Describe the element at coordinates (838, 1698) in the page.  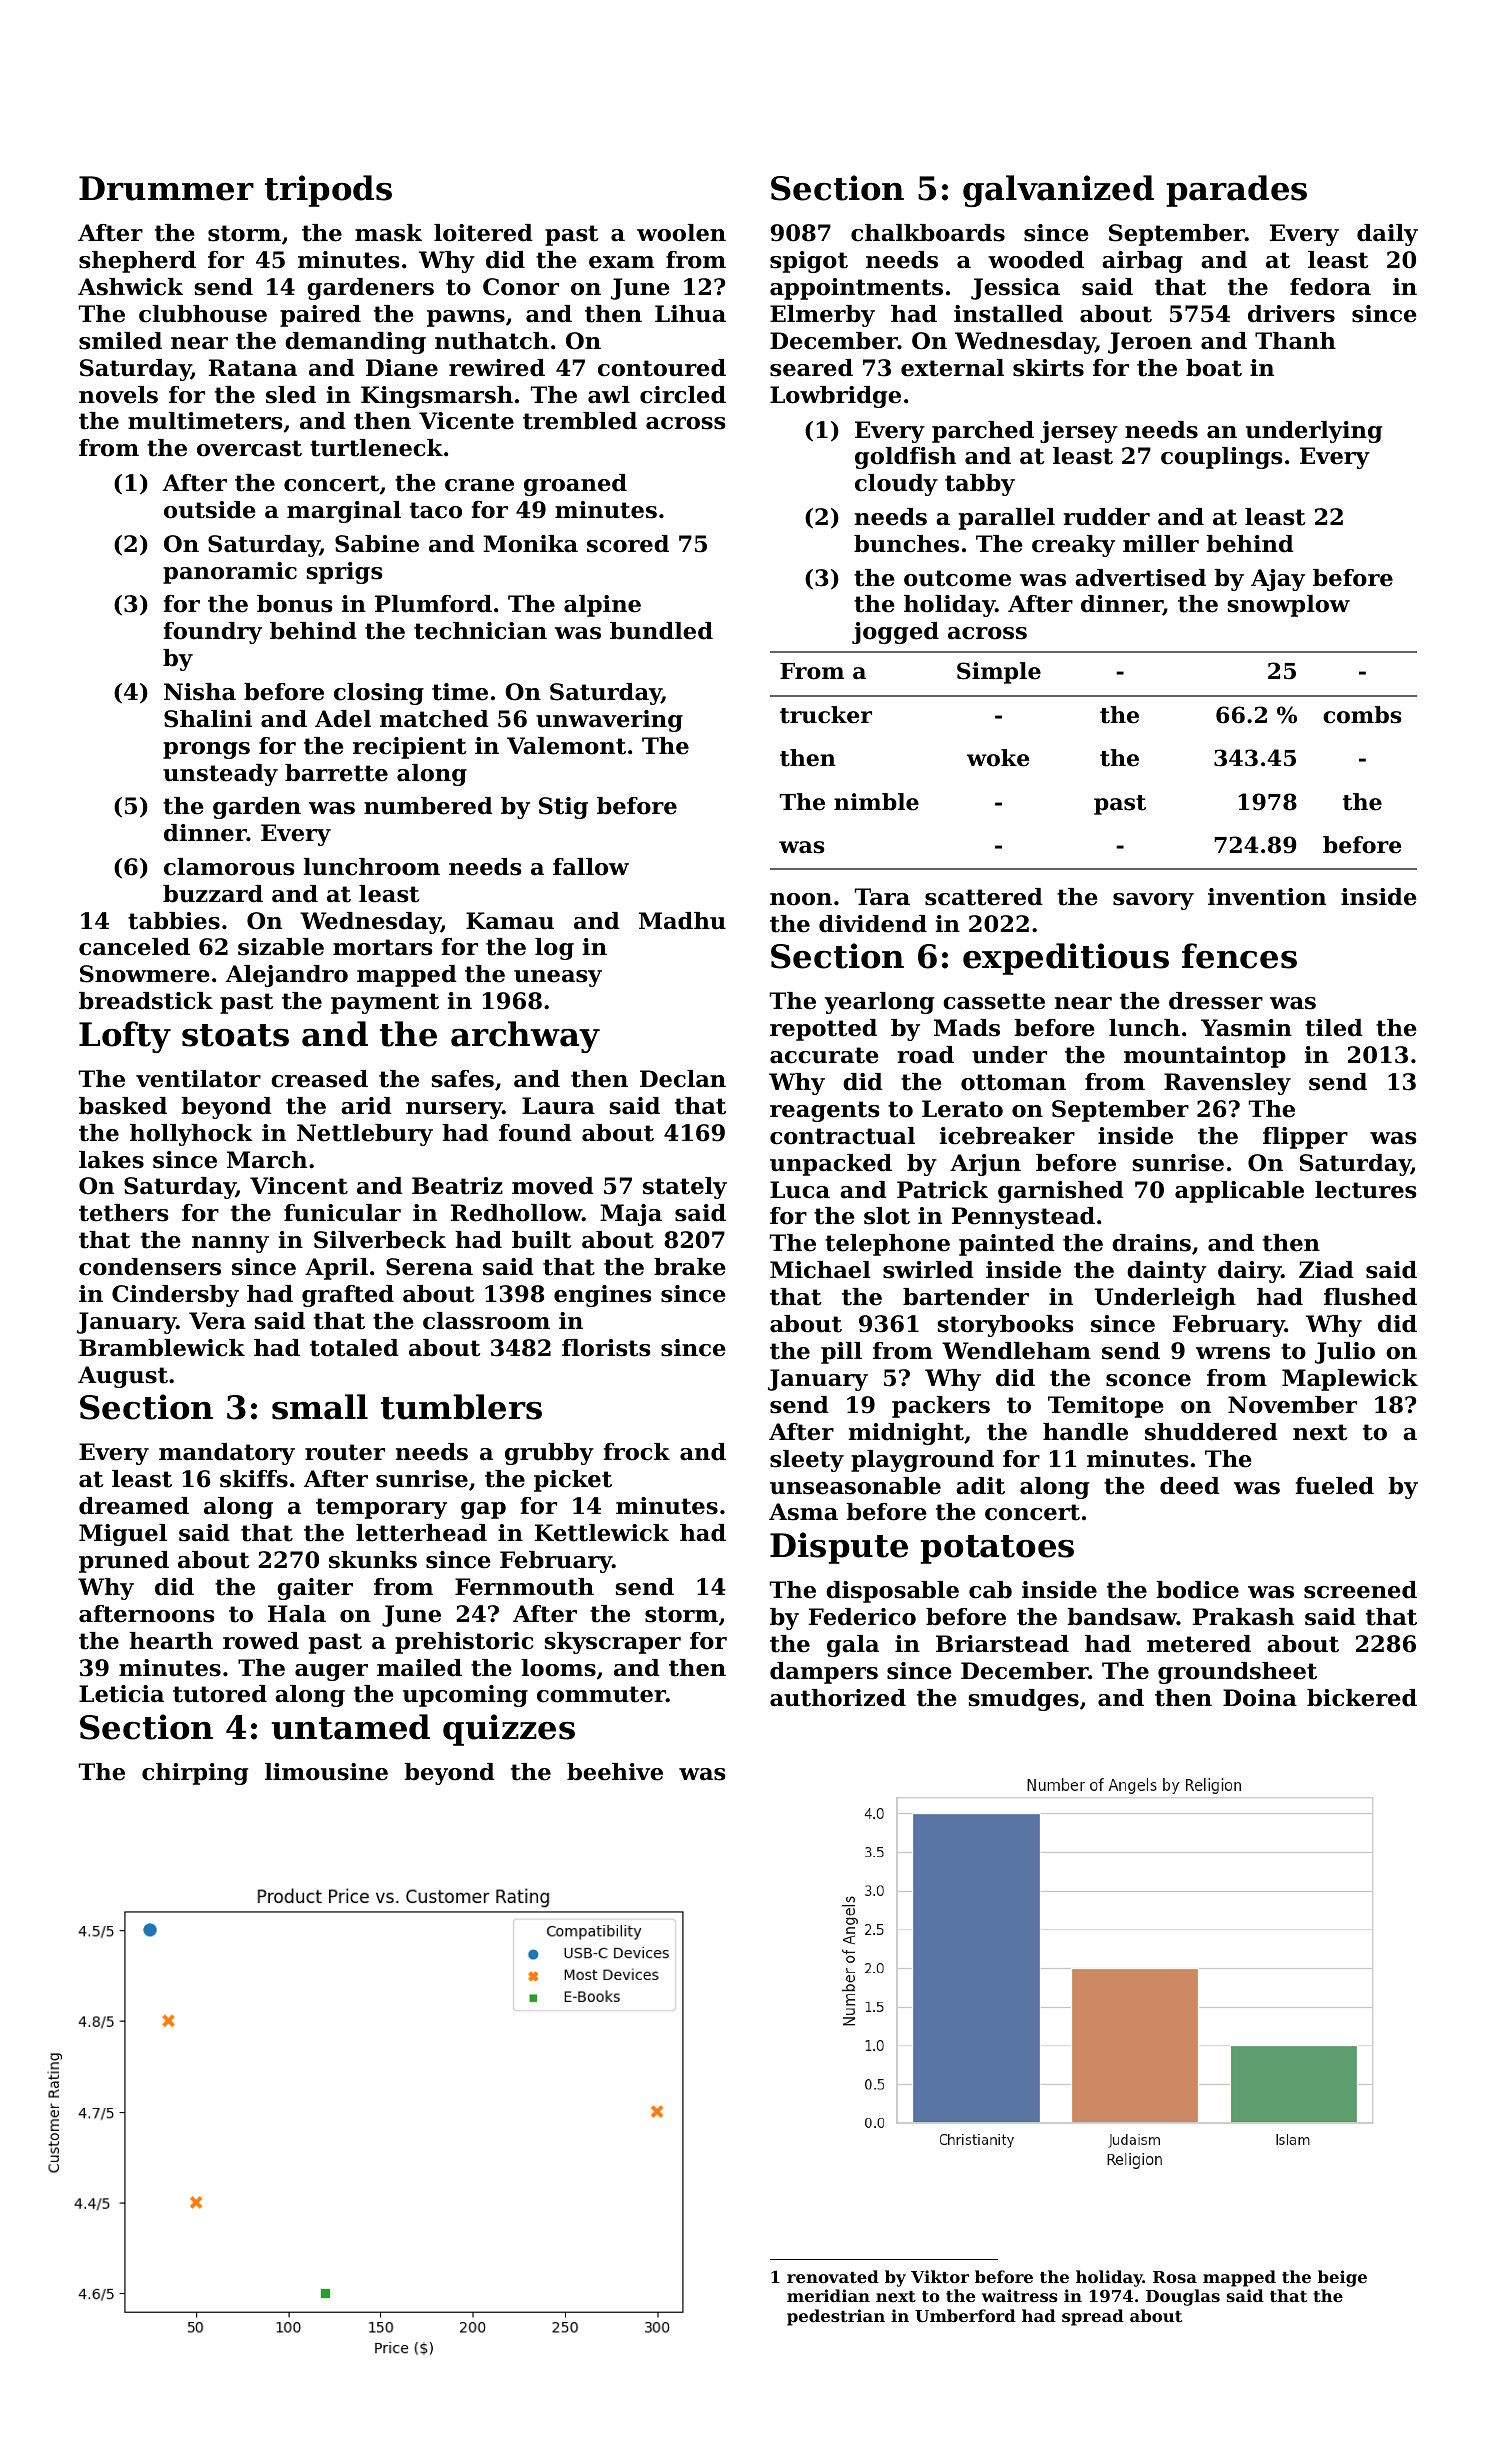
I see `authorized` at that location.
